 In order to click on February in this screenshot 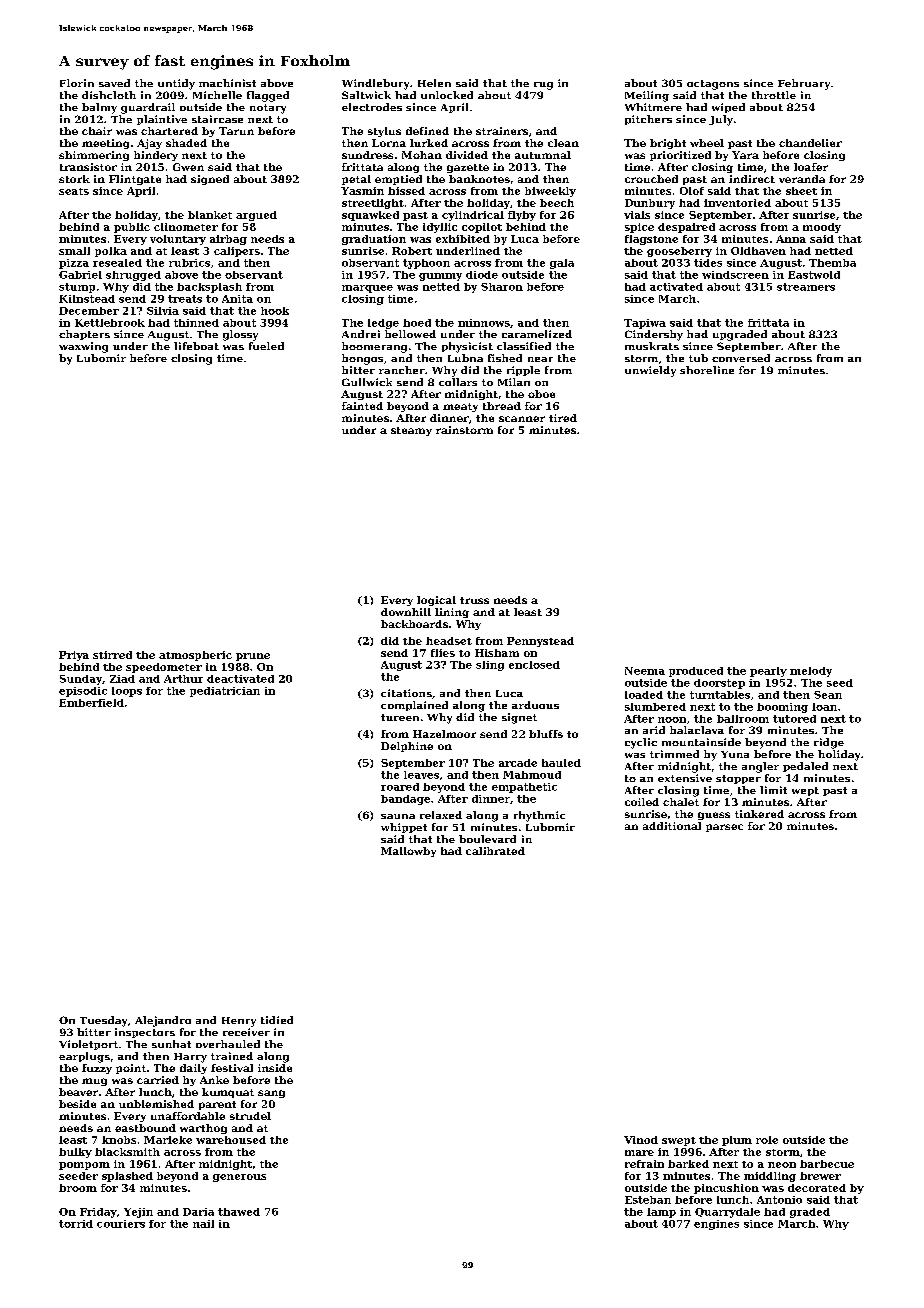, I will do `click(804, 84)`.
